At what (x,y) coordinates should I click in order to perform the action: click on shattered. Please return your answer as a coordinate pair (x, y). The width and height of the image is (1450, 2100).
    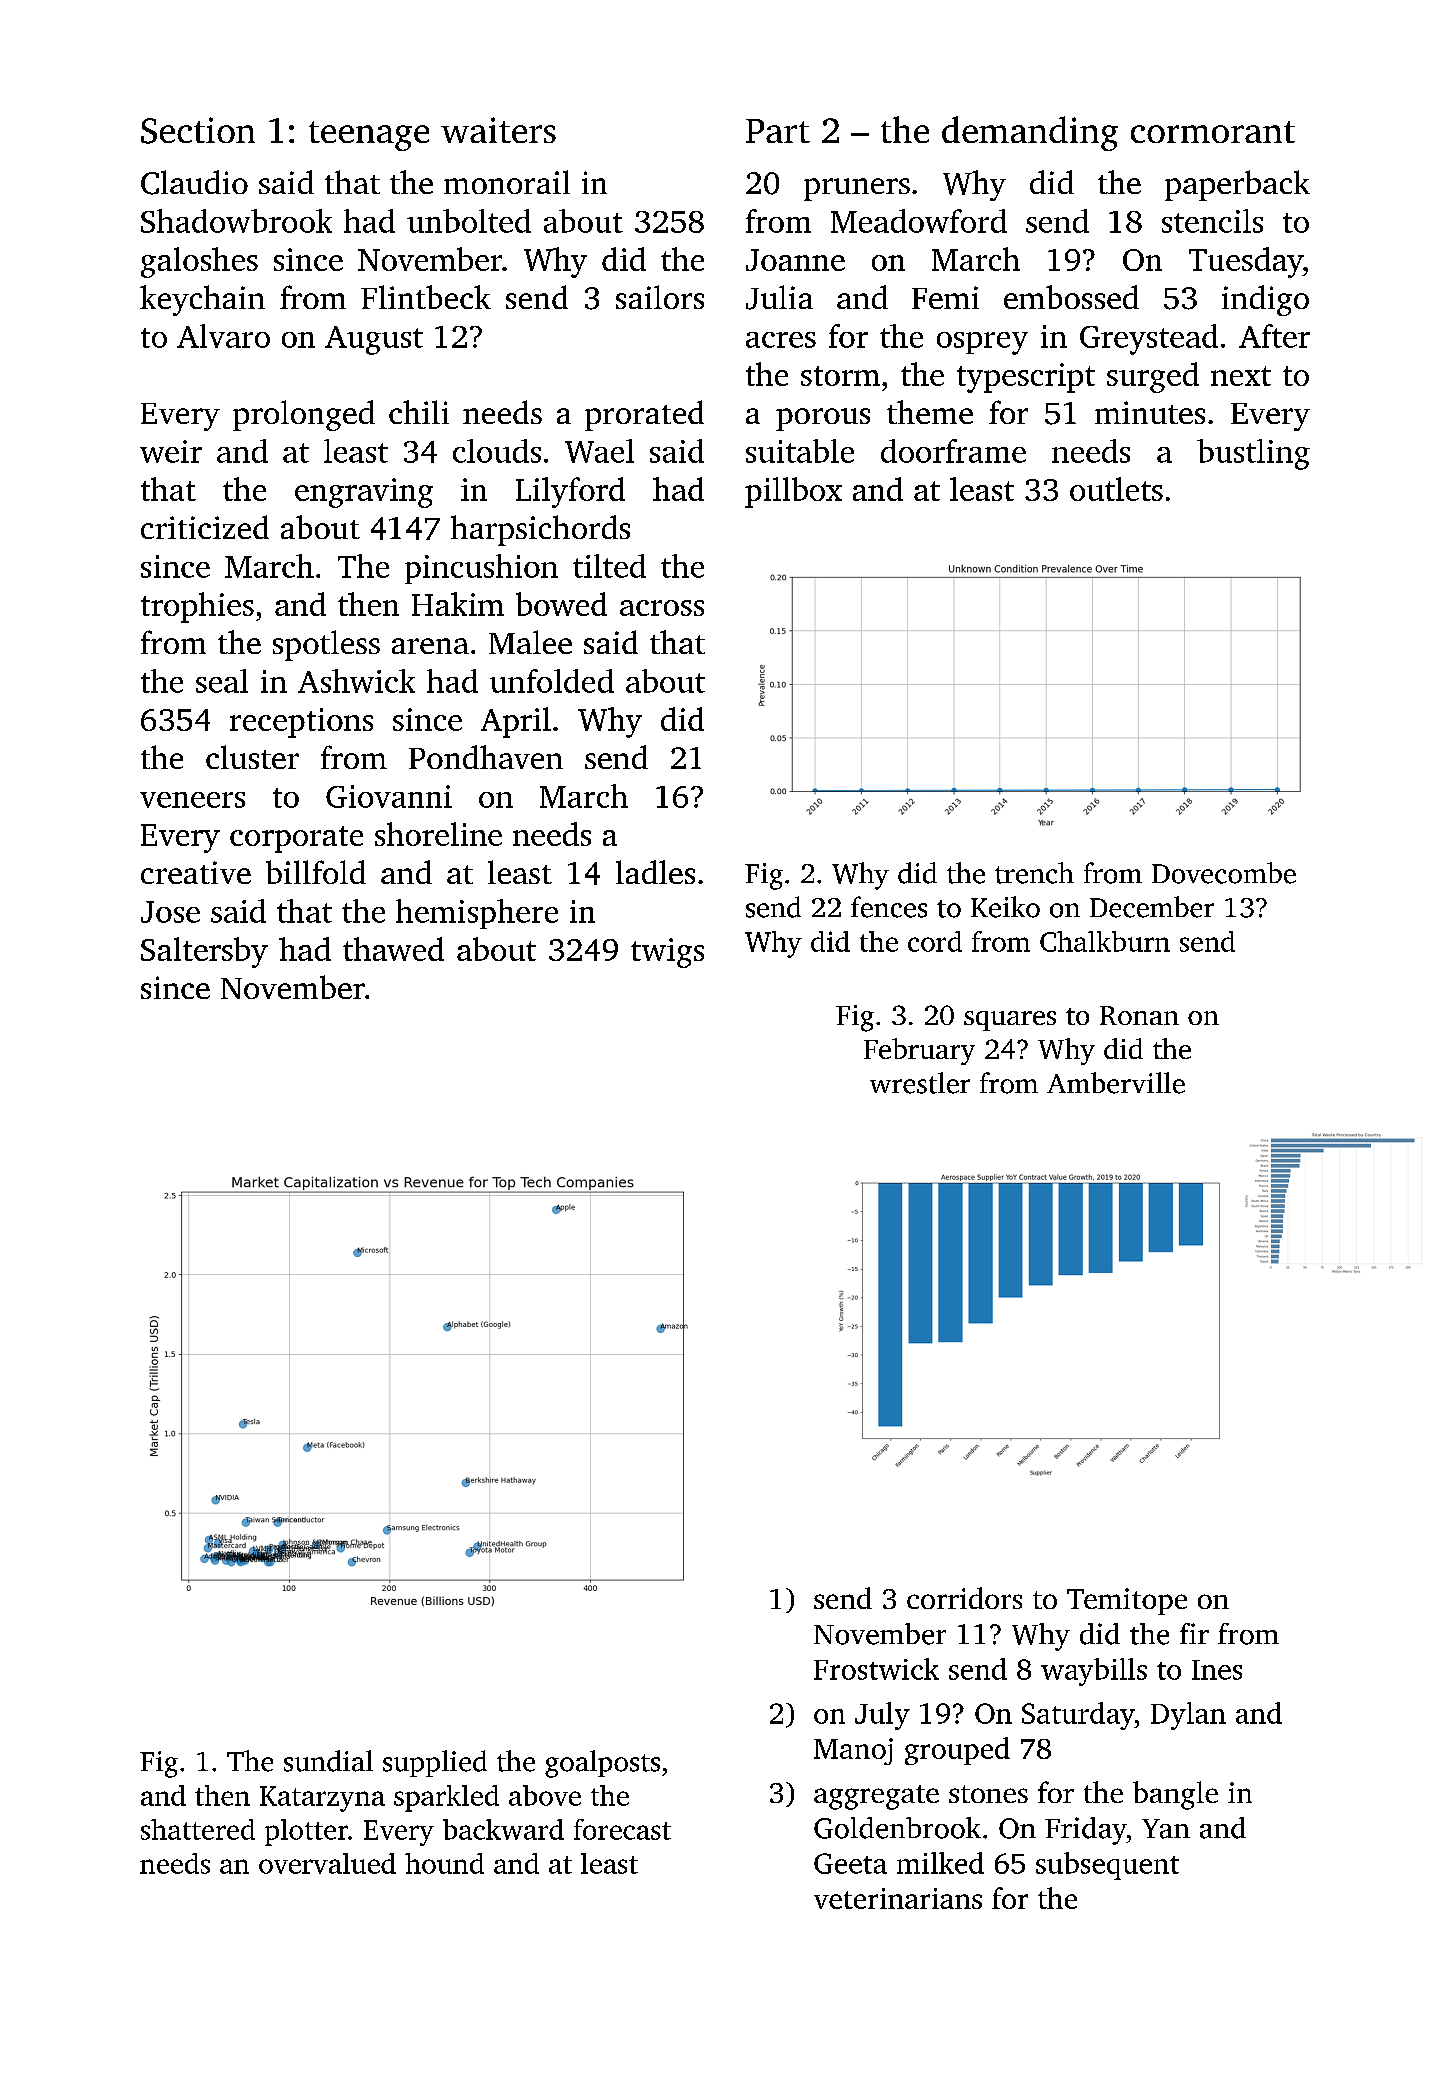
    Looking at the image, I should click on (198, 1829).
